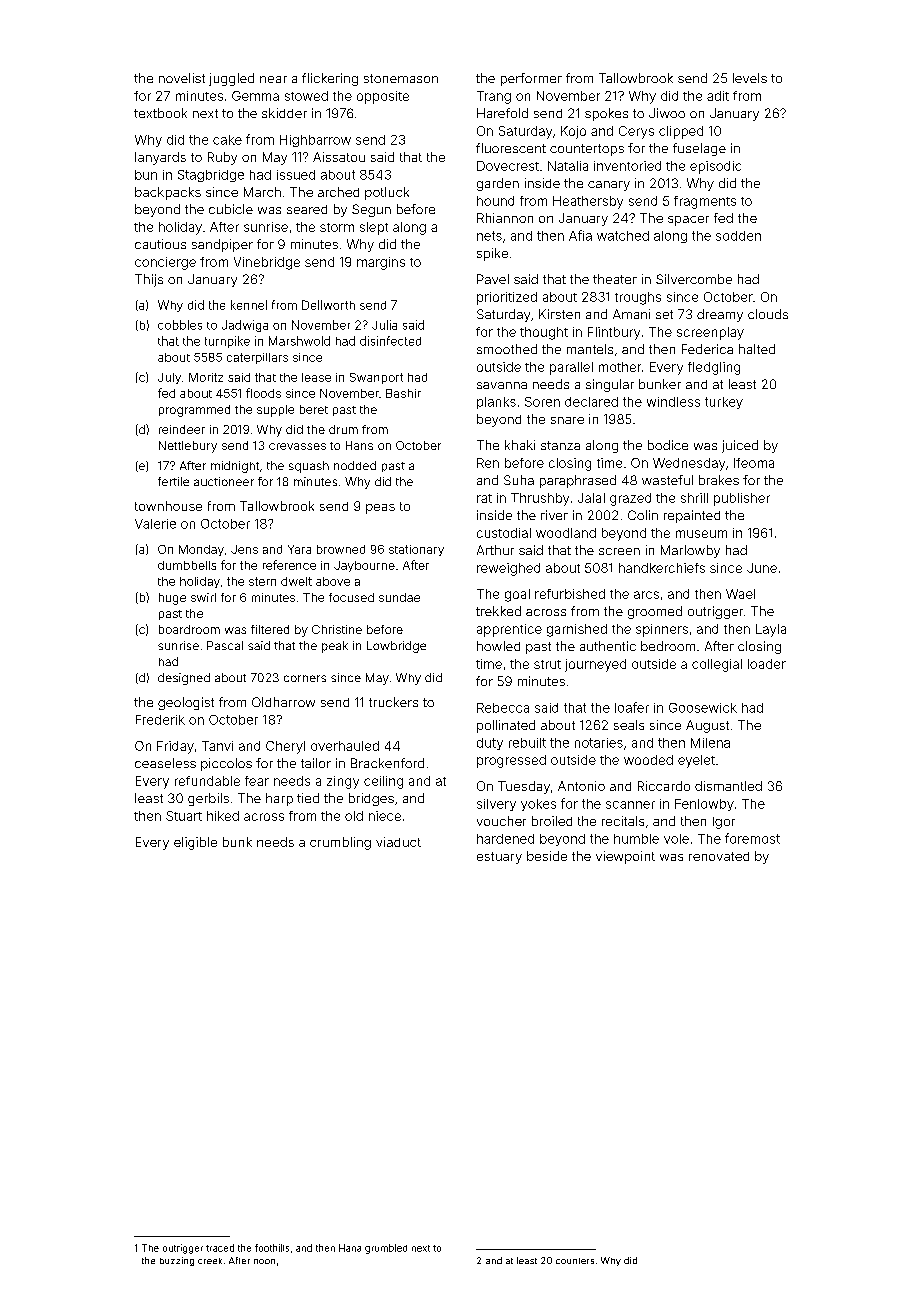 This screenshot has height=1314, width=924. I want to click on Kirsten, so click(559, 314).
